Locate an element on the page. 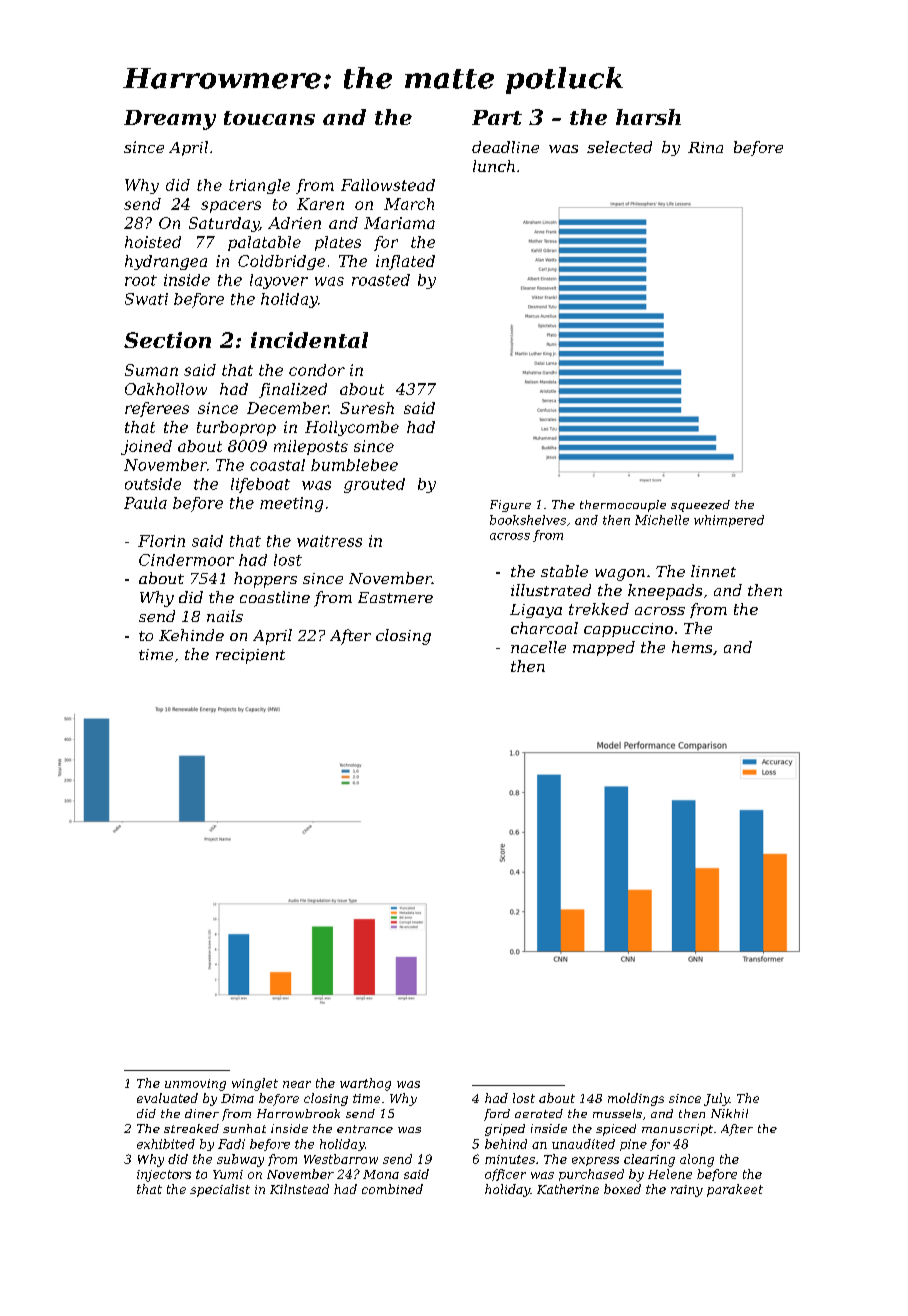 The height and width of the document is (1316, 908). toucans is located at coordinates (269, 118).
